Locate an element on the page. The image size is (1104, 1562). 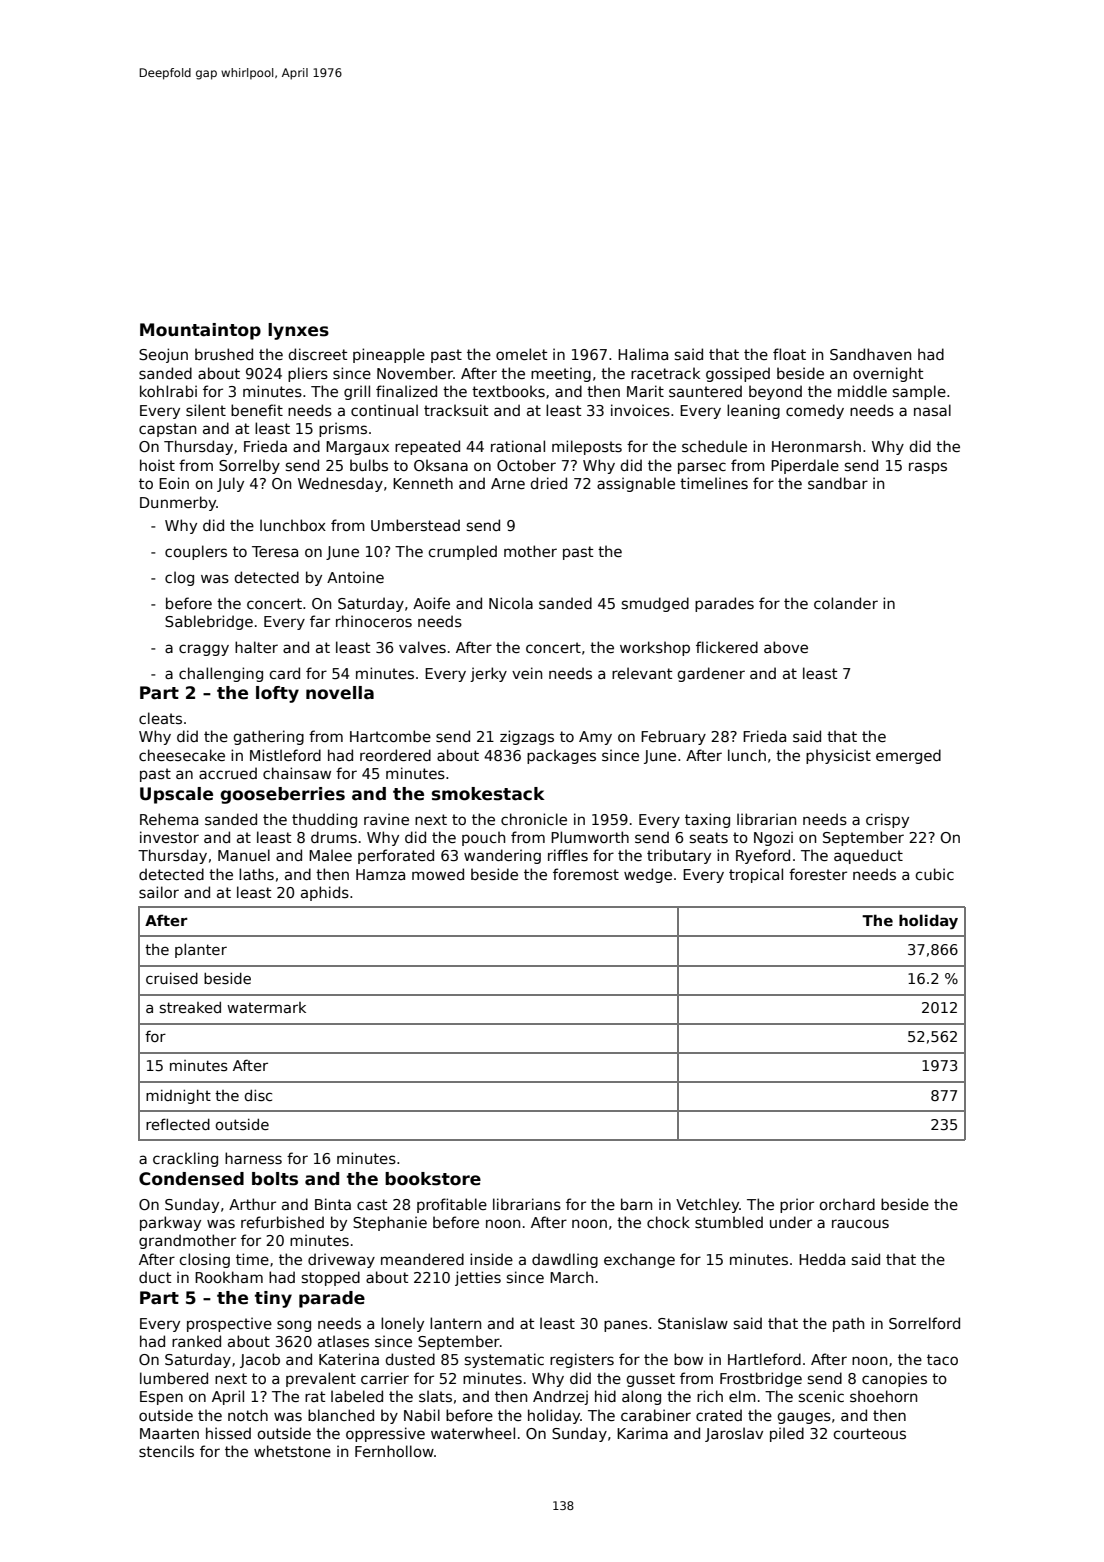
planter is located at coordinates (201, 951).
